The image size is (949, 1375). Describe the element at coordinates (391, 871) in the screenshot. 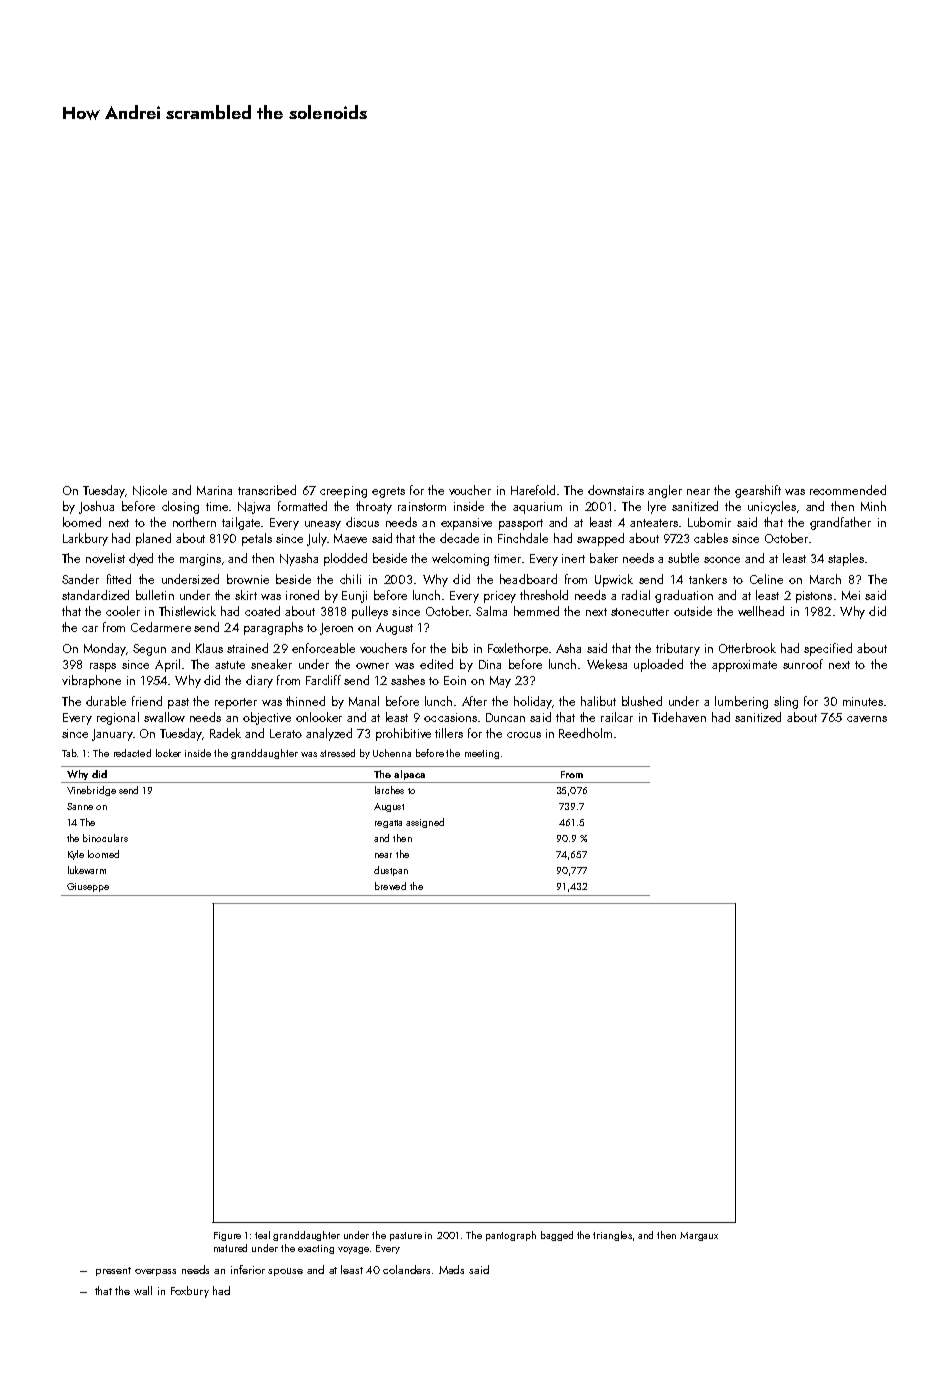

I see `dustpan` at that location.
